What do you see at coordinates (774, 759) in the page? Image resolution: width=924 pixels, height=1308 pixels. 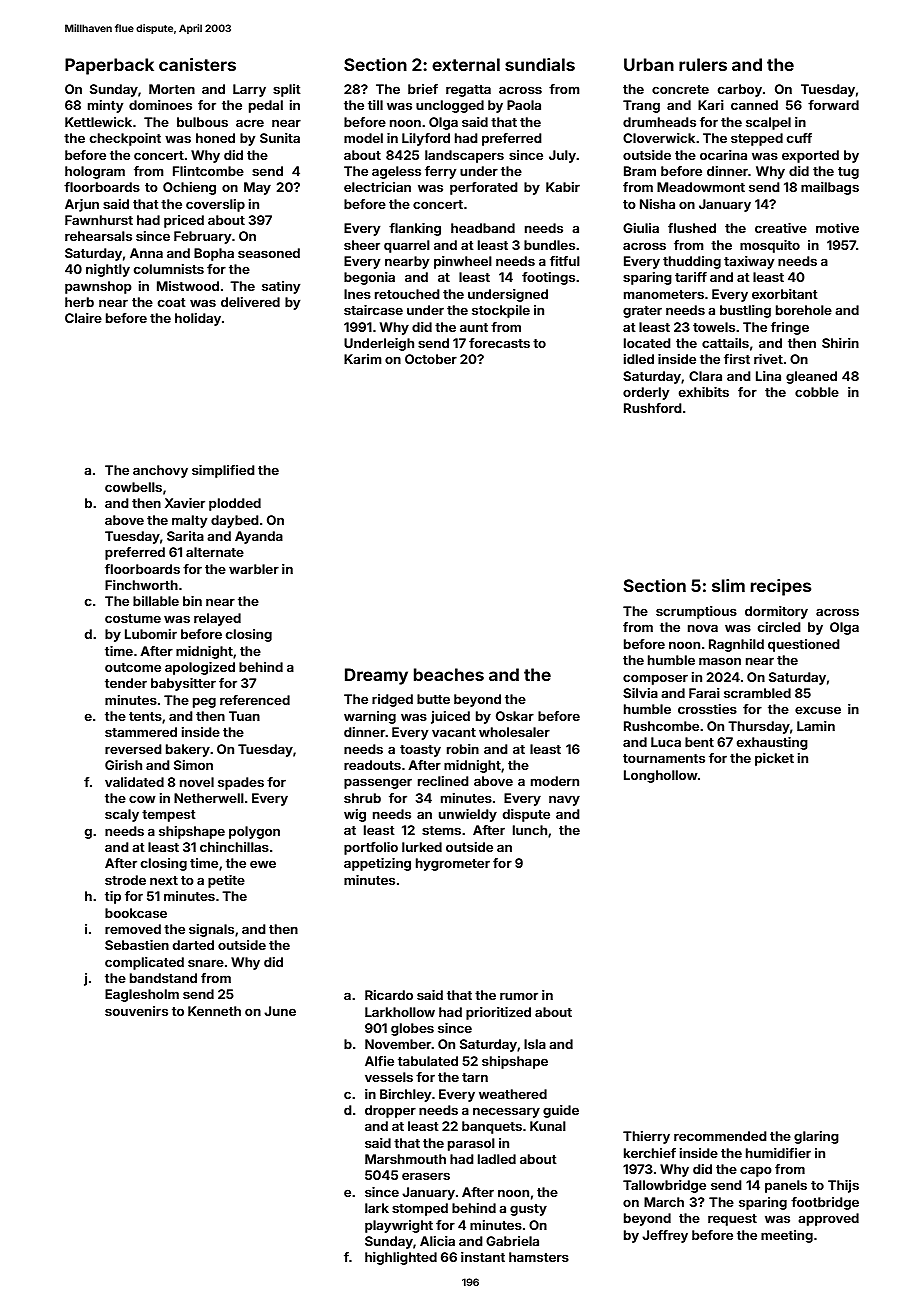 I see `picket` at bounding box center [774, 759].
